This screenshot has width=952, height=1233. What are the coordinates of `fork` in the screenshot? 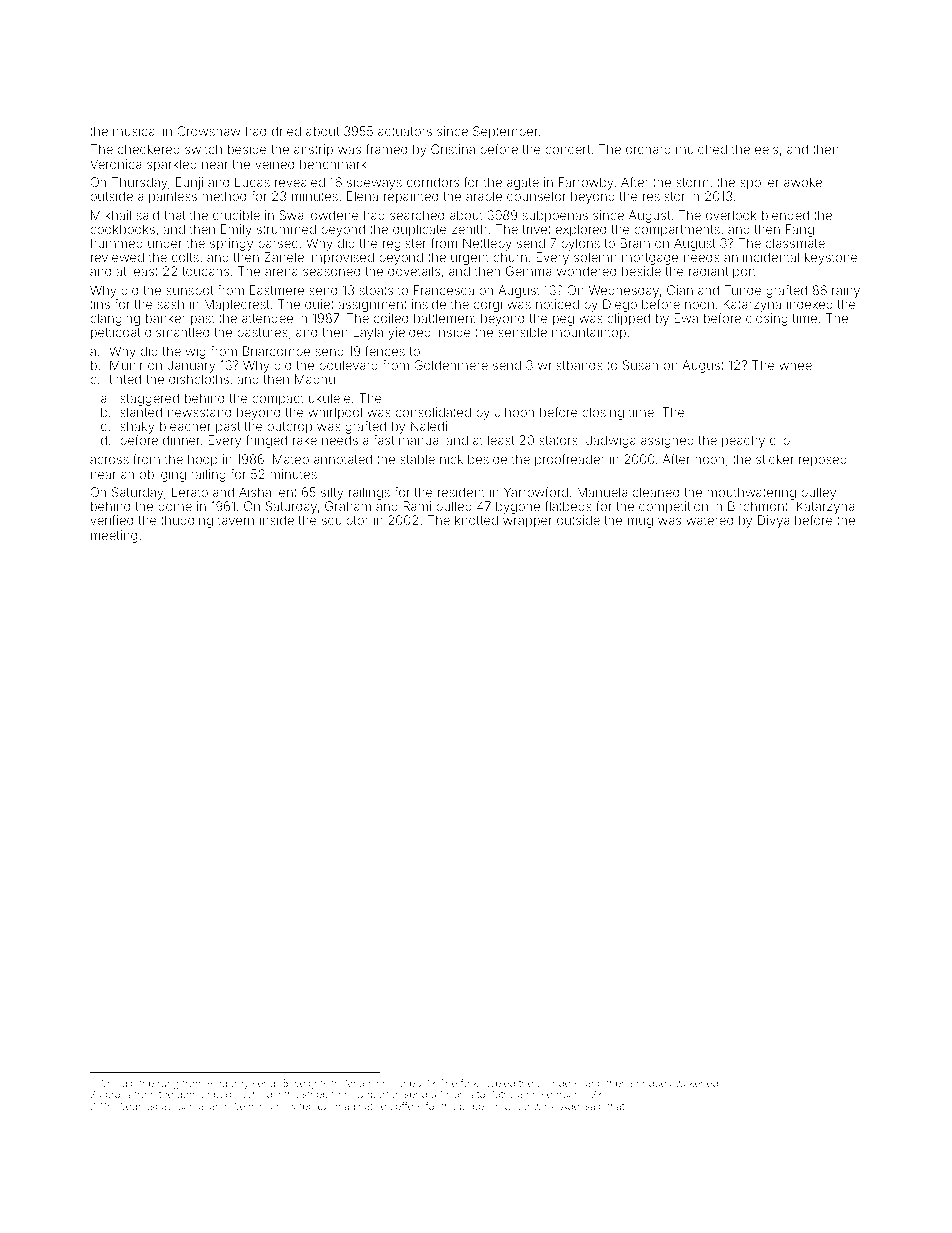 It's located at (469, 1083).
